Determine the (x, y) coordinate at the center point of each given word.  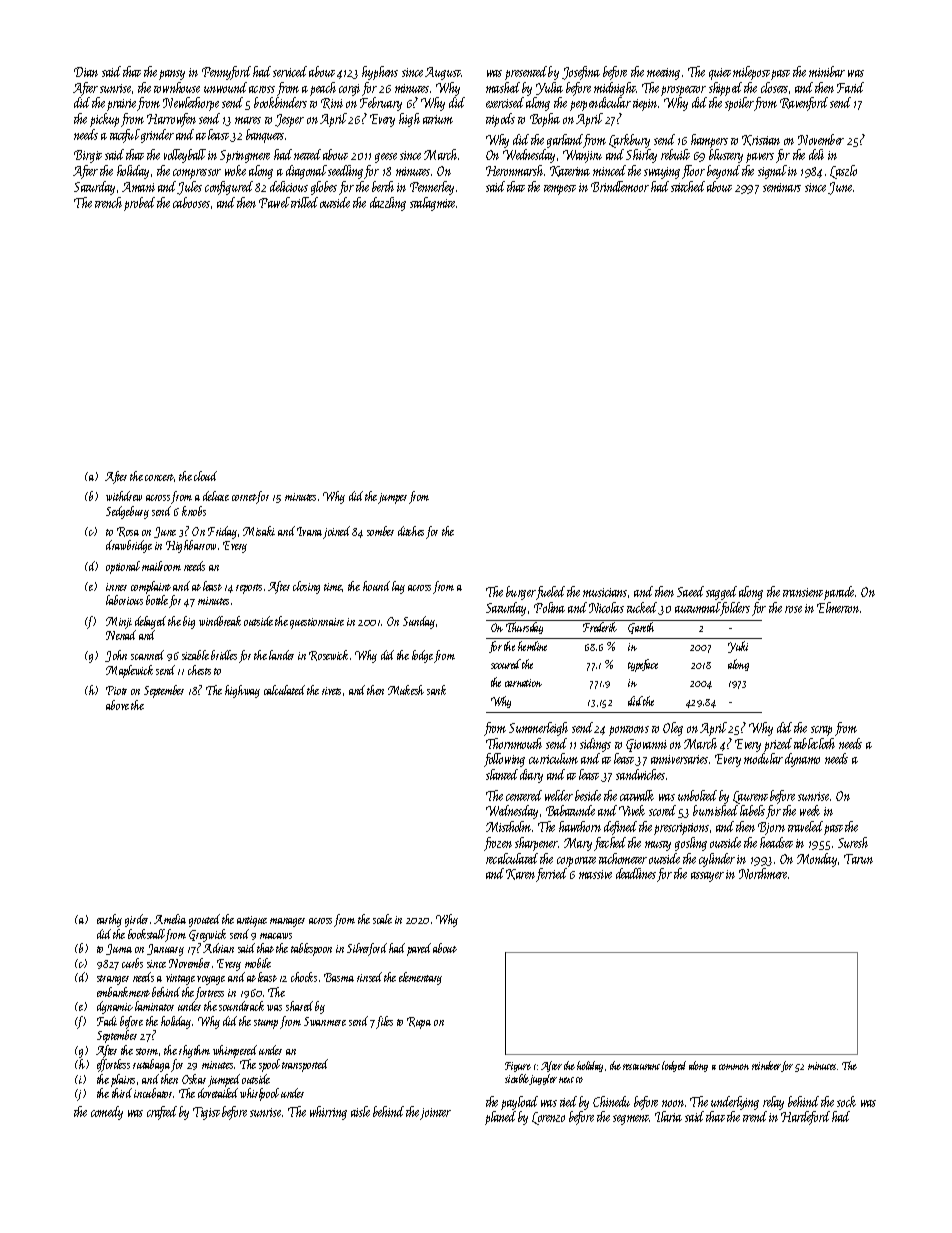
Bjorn (771, 828)
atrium (438, 119)
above (117, 705)
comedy (107, 1113)
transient (803, 592)
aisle (360, 1111)
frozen (498, 844)
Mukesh (406, 690)
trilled (304, 202)
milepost (751, 73)
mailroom (161, 566)
